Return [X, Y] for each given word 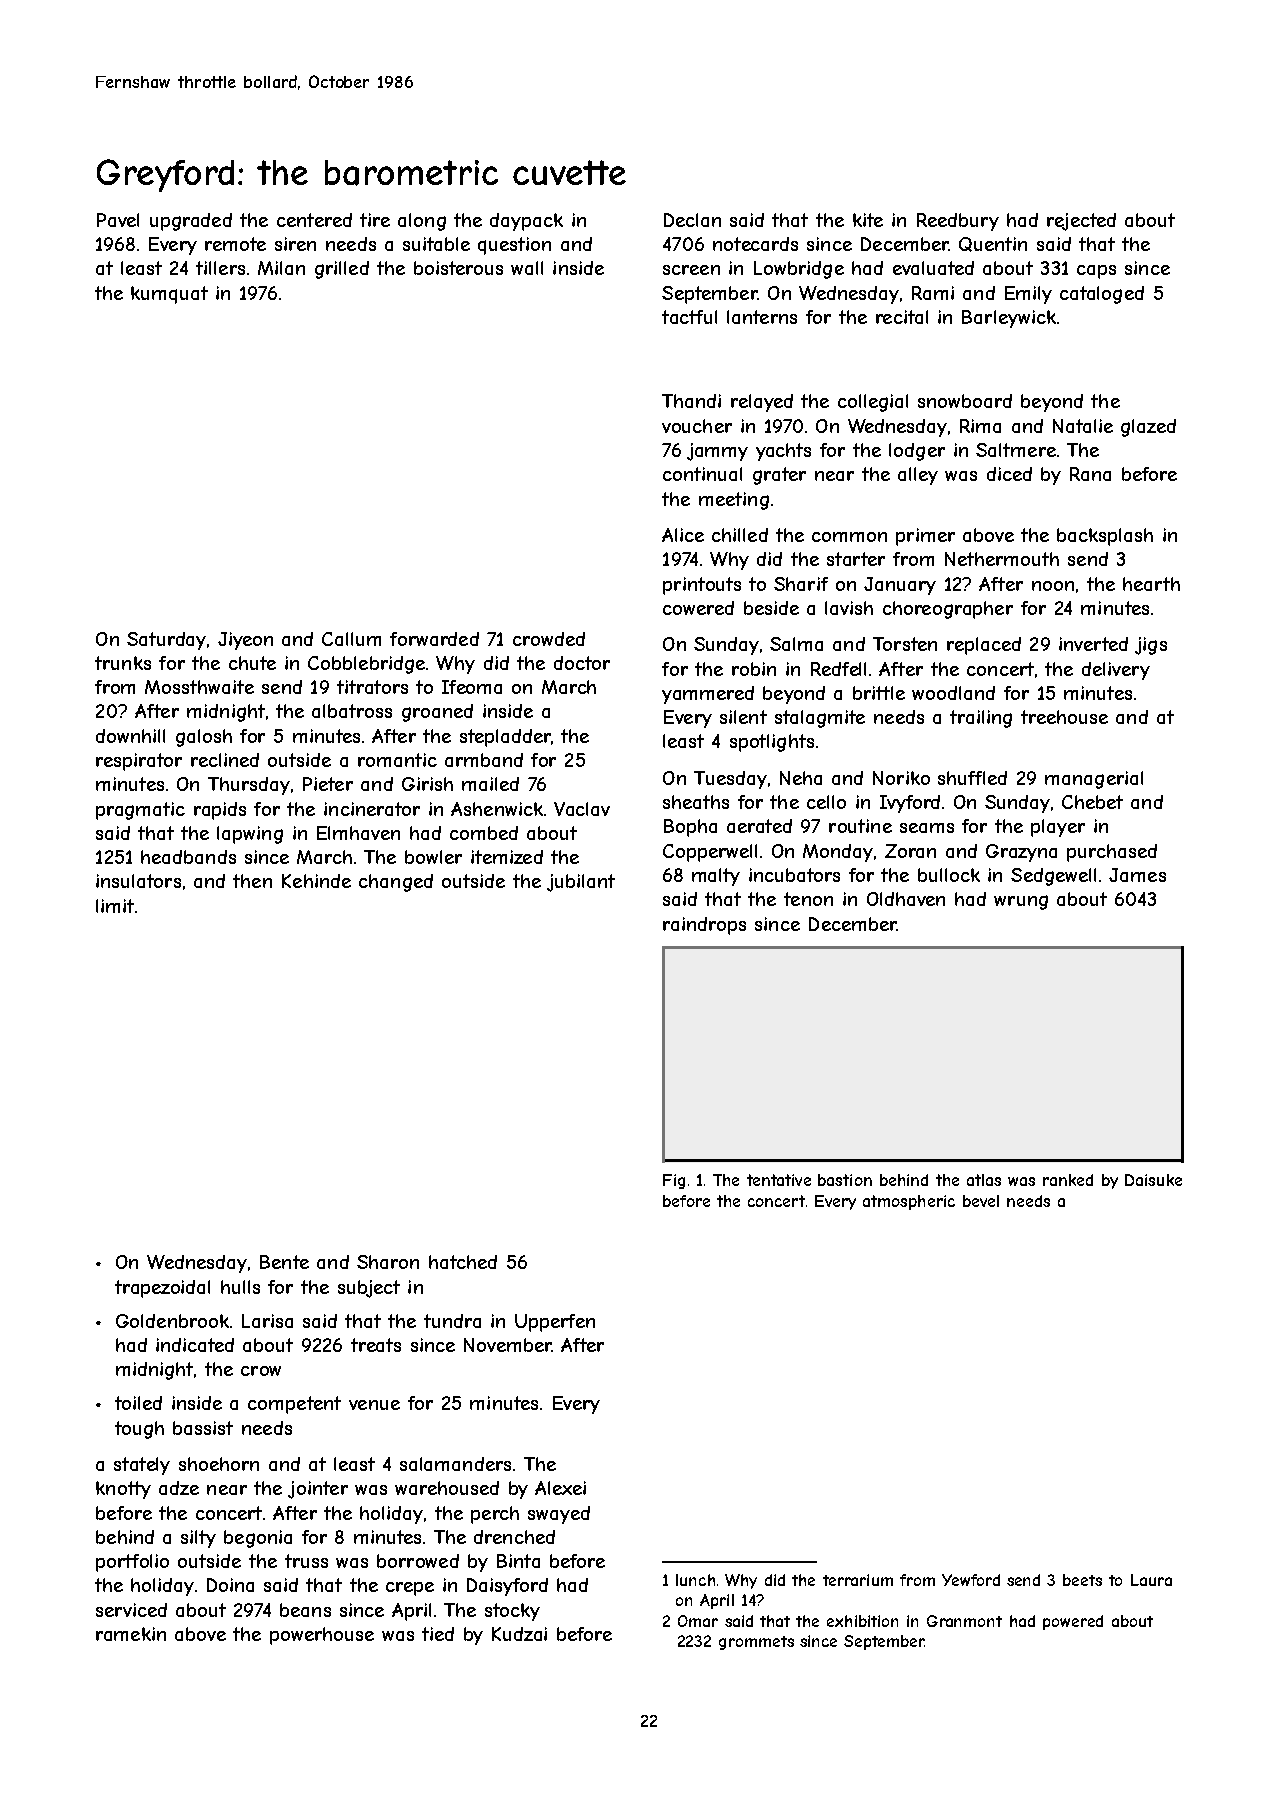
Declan [692, 220]
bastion [845, 1180]
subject [369, 1289]
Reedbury [958, 222]
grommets [756, 1643]
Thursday [249, 786]
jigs [1151, 646]
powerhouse [322, 1636]
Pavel [118, 220]
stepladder [505, 738]
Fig [674, 1181]
